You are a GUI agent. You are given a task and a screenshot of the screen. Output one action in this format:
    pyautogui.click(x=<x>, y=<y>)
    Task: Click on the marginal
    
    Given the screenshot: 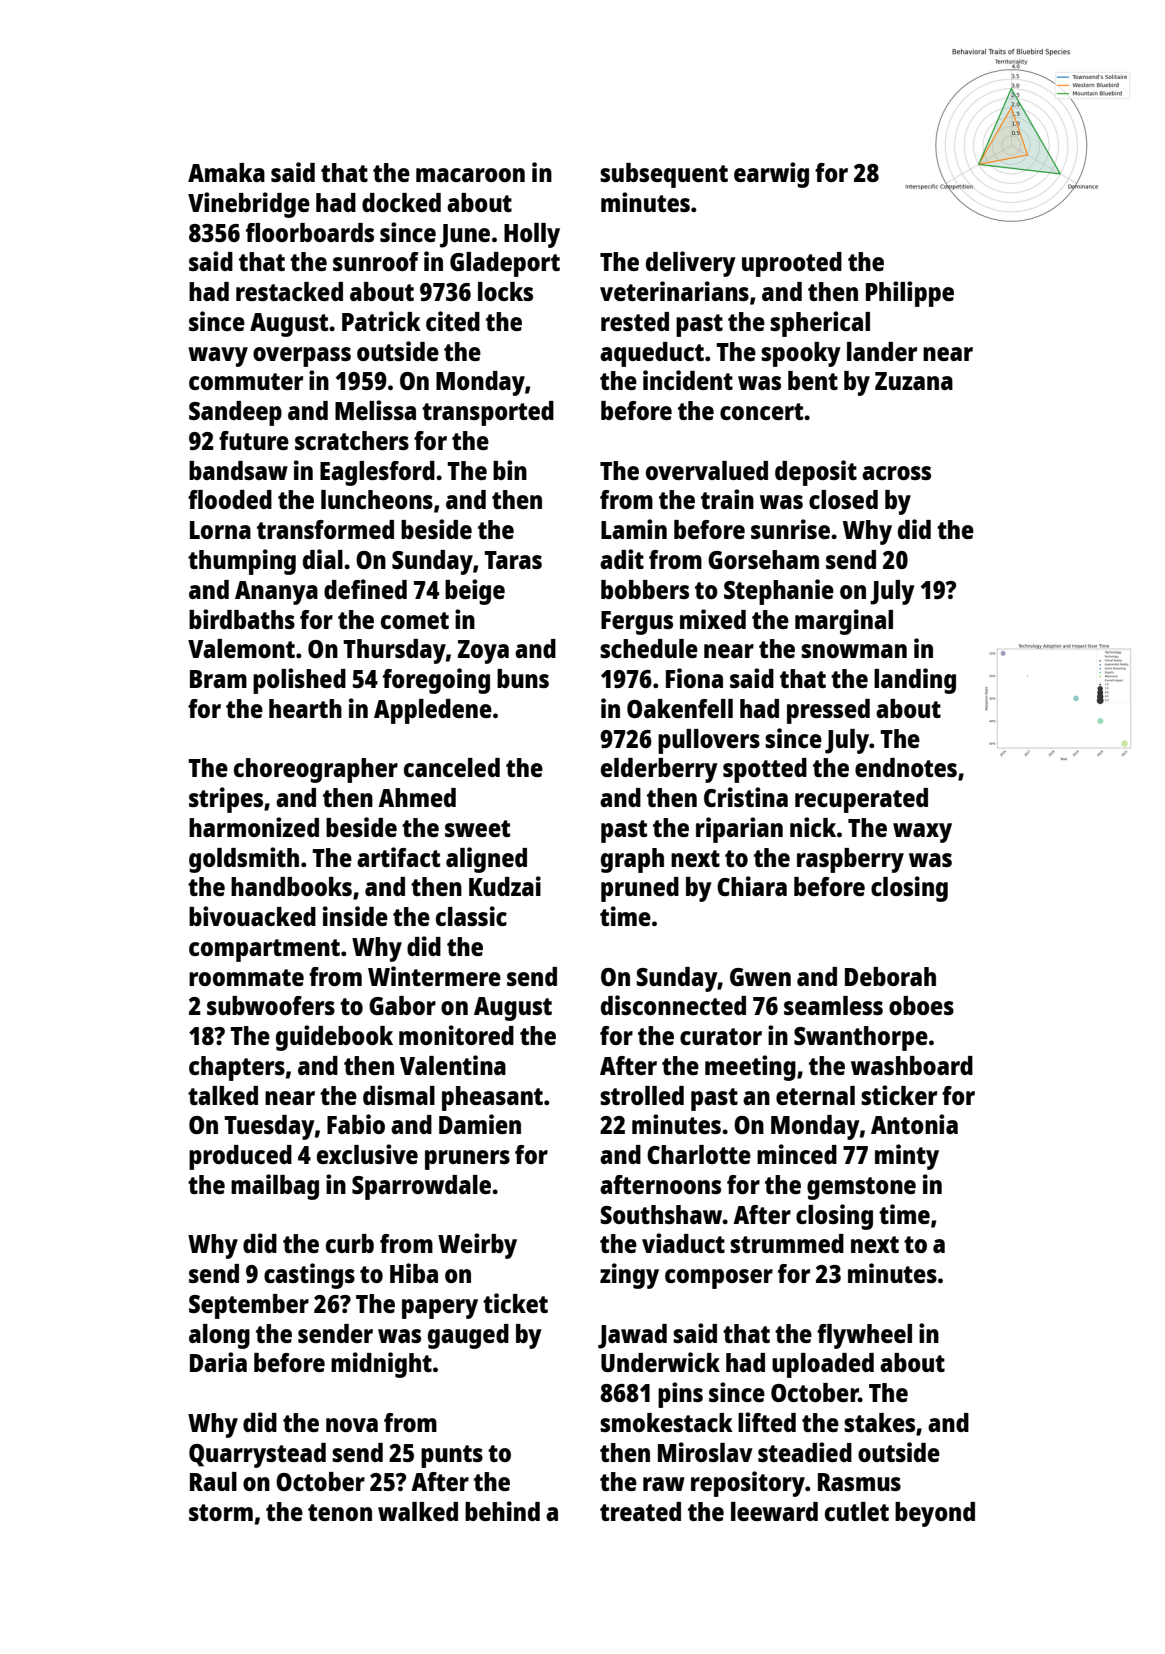 What is the action you would take?
    pyautogui.click(x=844, y=622)
